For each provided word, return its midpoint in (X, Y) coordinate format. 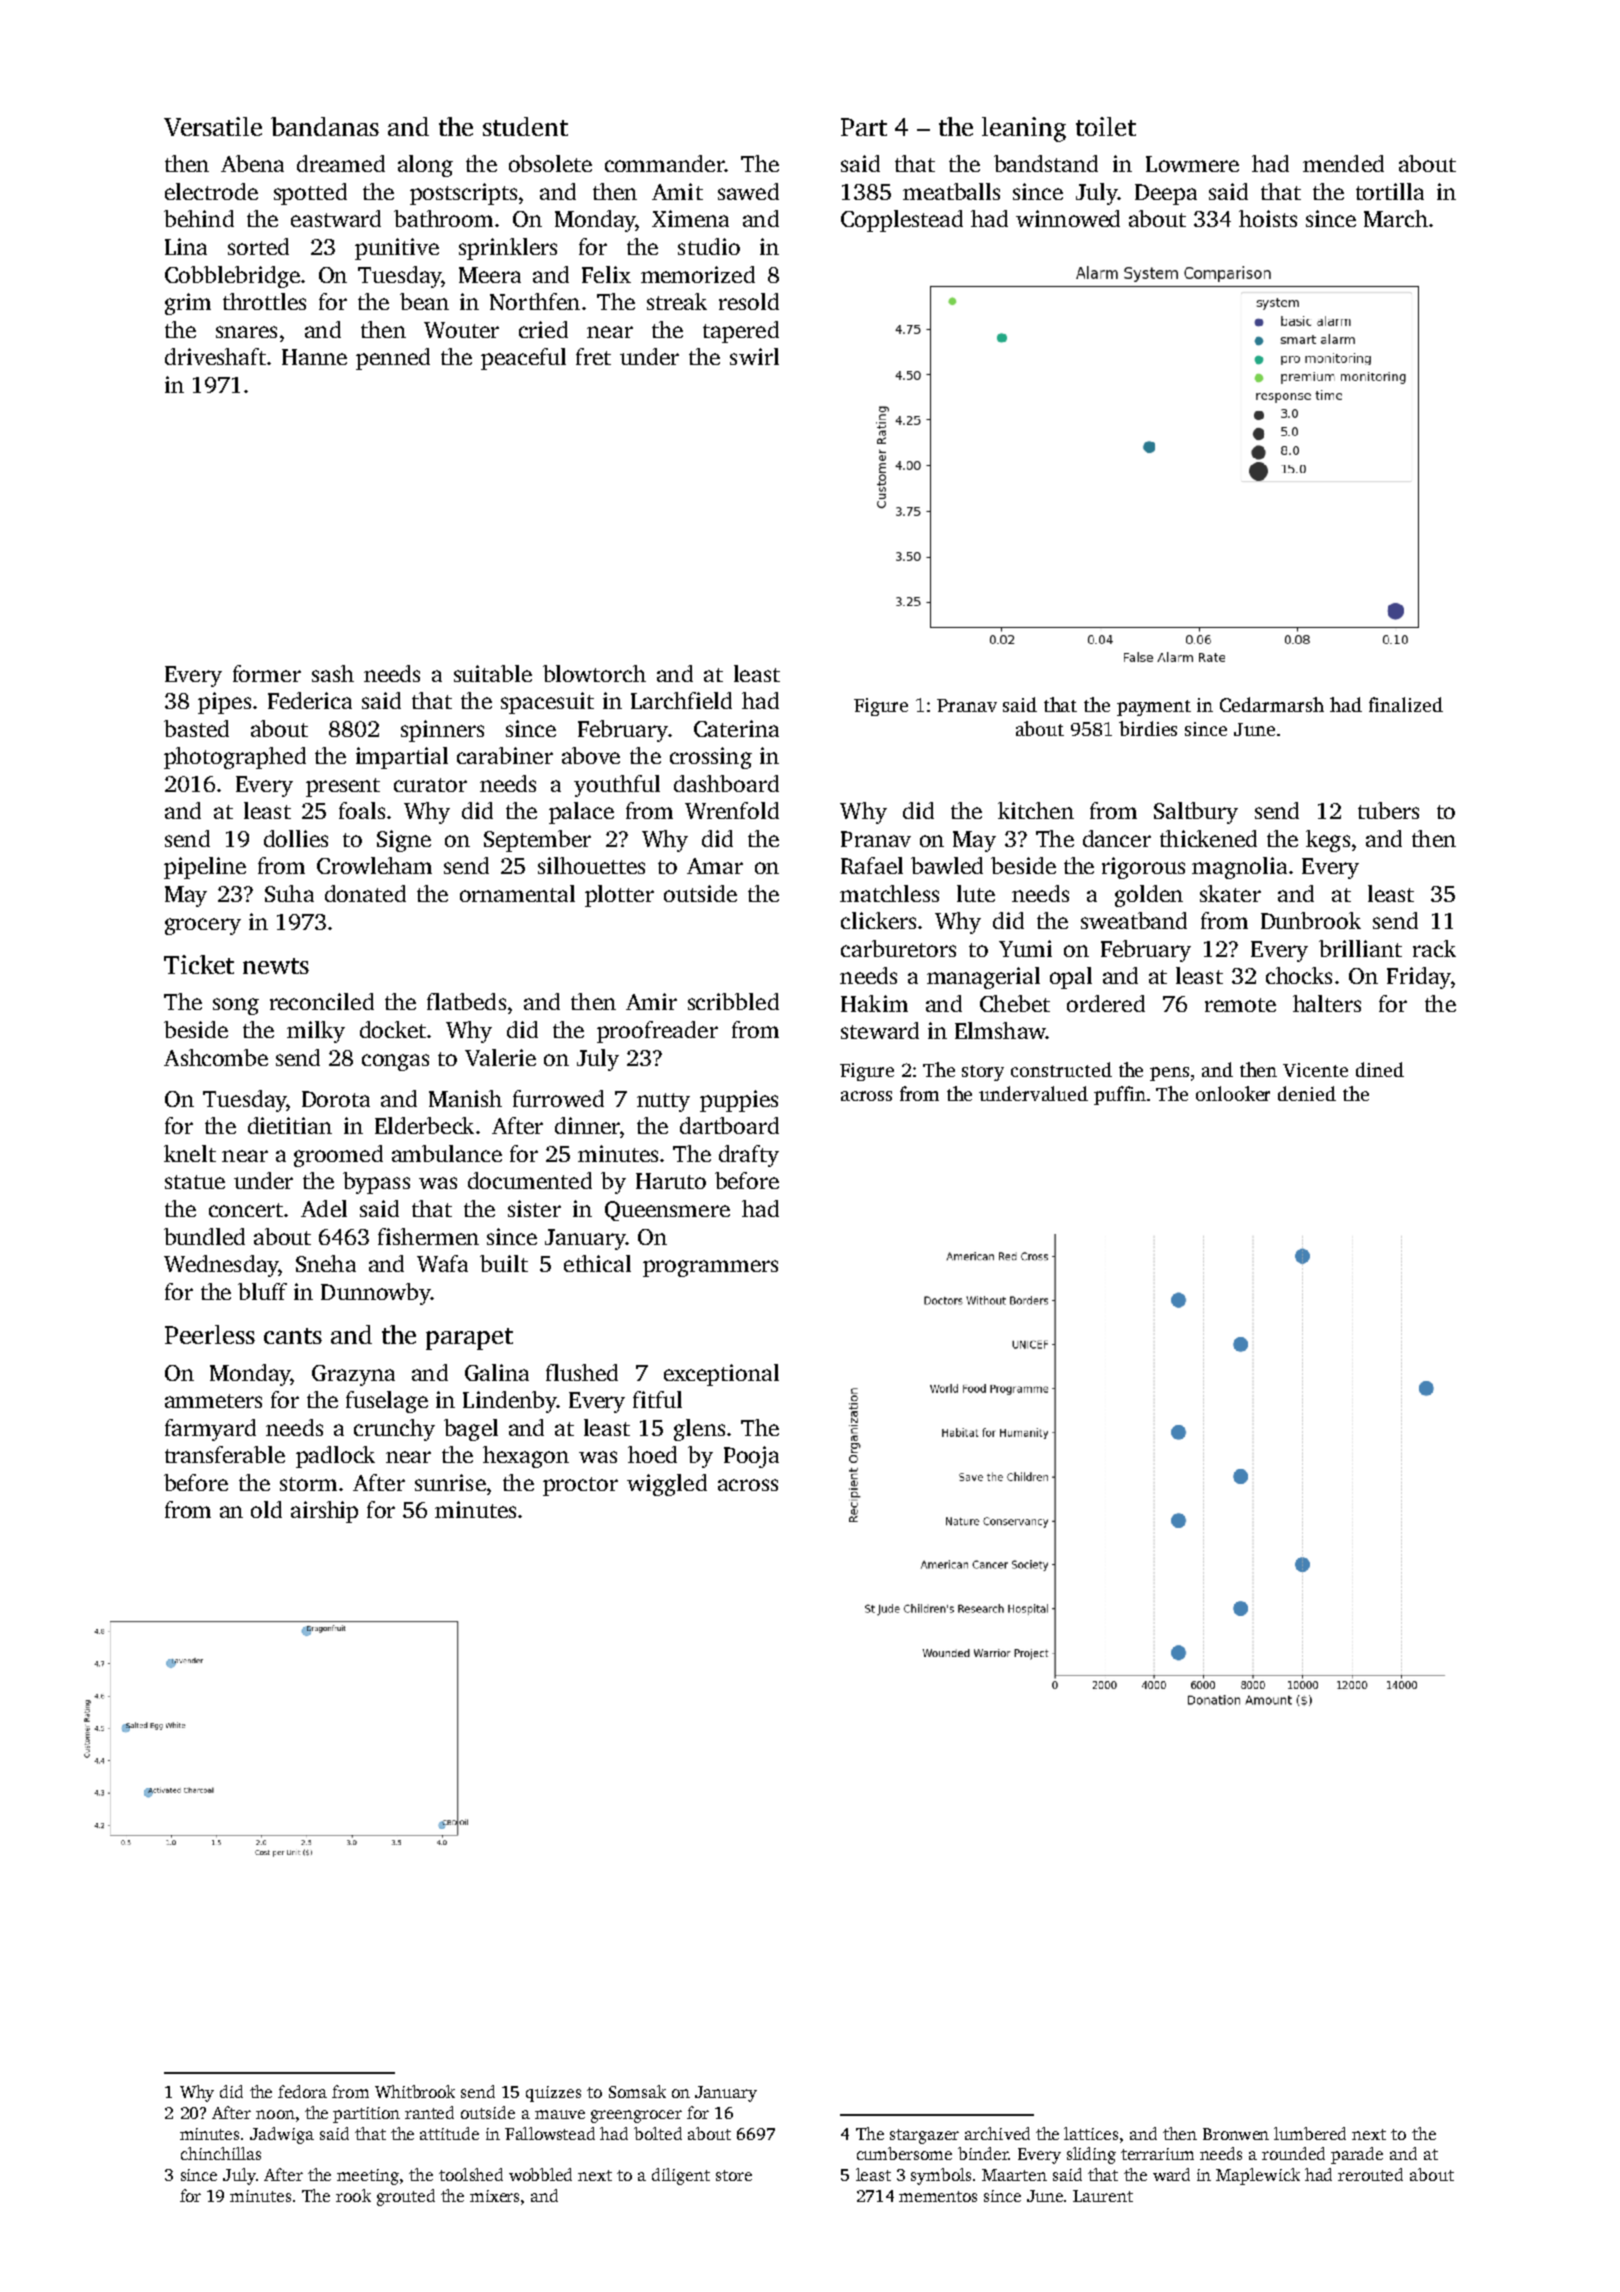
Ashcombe (216, 1057)
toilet (1106, 126)
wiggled (667, 1485)
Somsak (637, 2091)
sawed (748, 191)
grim (188, 304)
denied (1307, 1093)
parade (1357, 2155)
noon (275, 2114)
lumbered (1310, 2133)
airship (324, 1512)
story (983, 1073)
